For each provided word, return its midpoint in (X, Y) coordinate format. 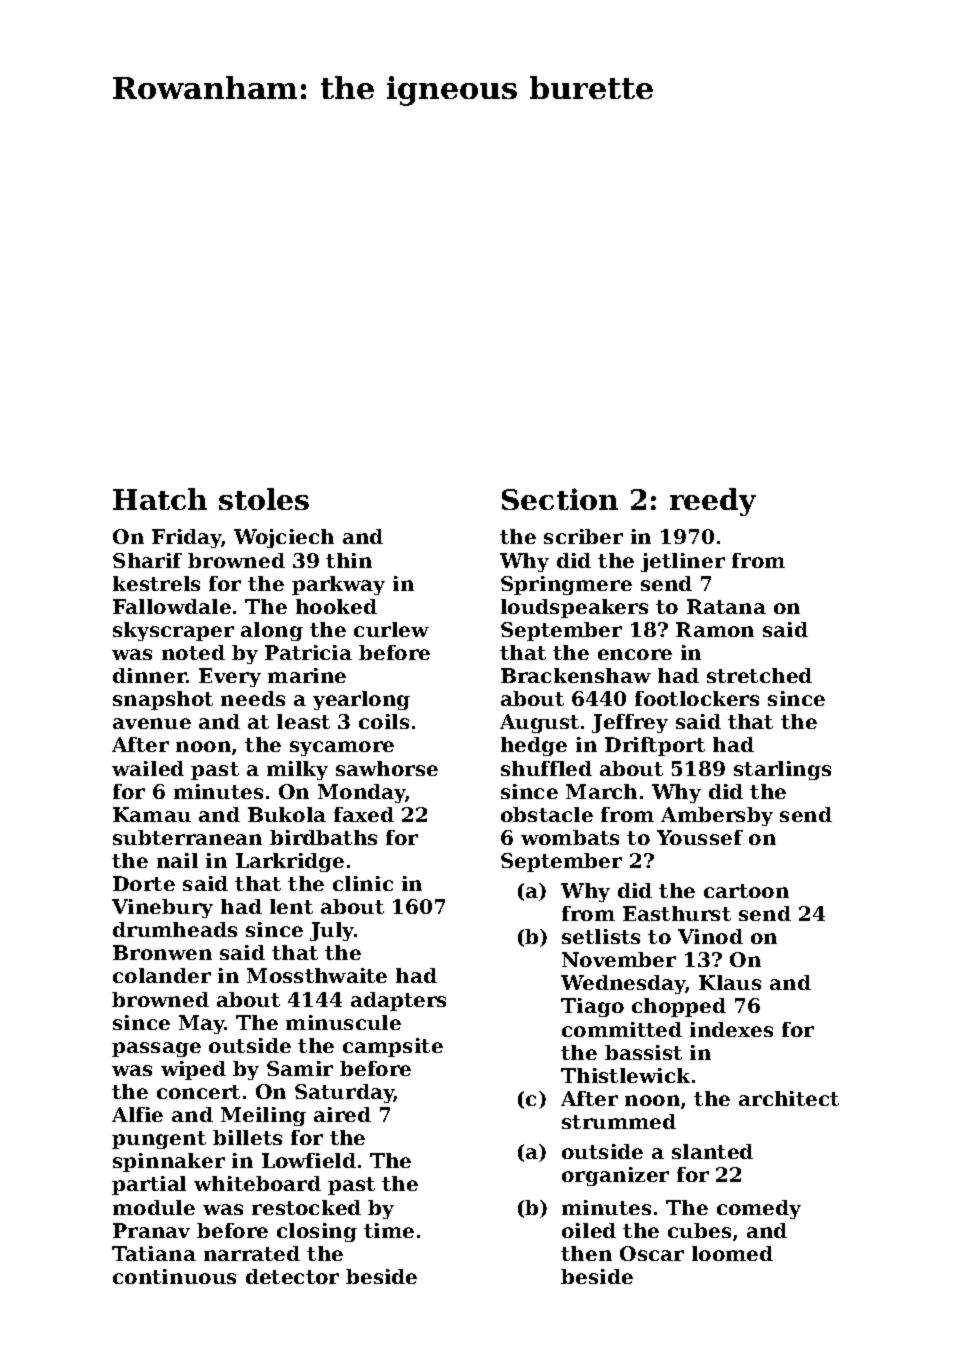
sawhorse (387, 768)
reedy (713, 502)
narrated (252, 1253)
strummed (619, 1121)
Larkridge (290, 862)
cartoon (746, 891)
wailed (148, 768)
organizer (615, 1176)
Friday (187, 538)
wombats (570, 837)
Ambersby (717, 816)
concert (198, 1092)
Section (560, 499)
